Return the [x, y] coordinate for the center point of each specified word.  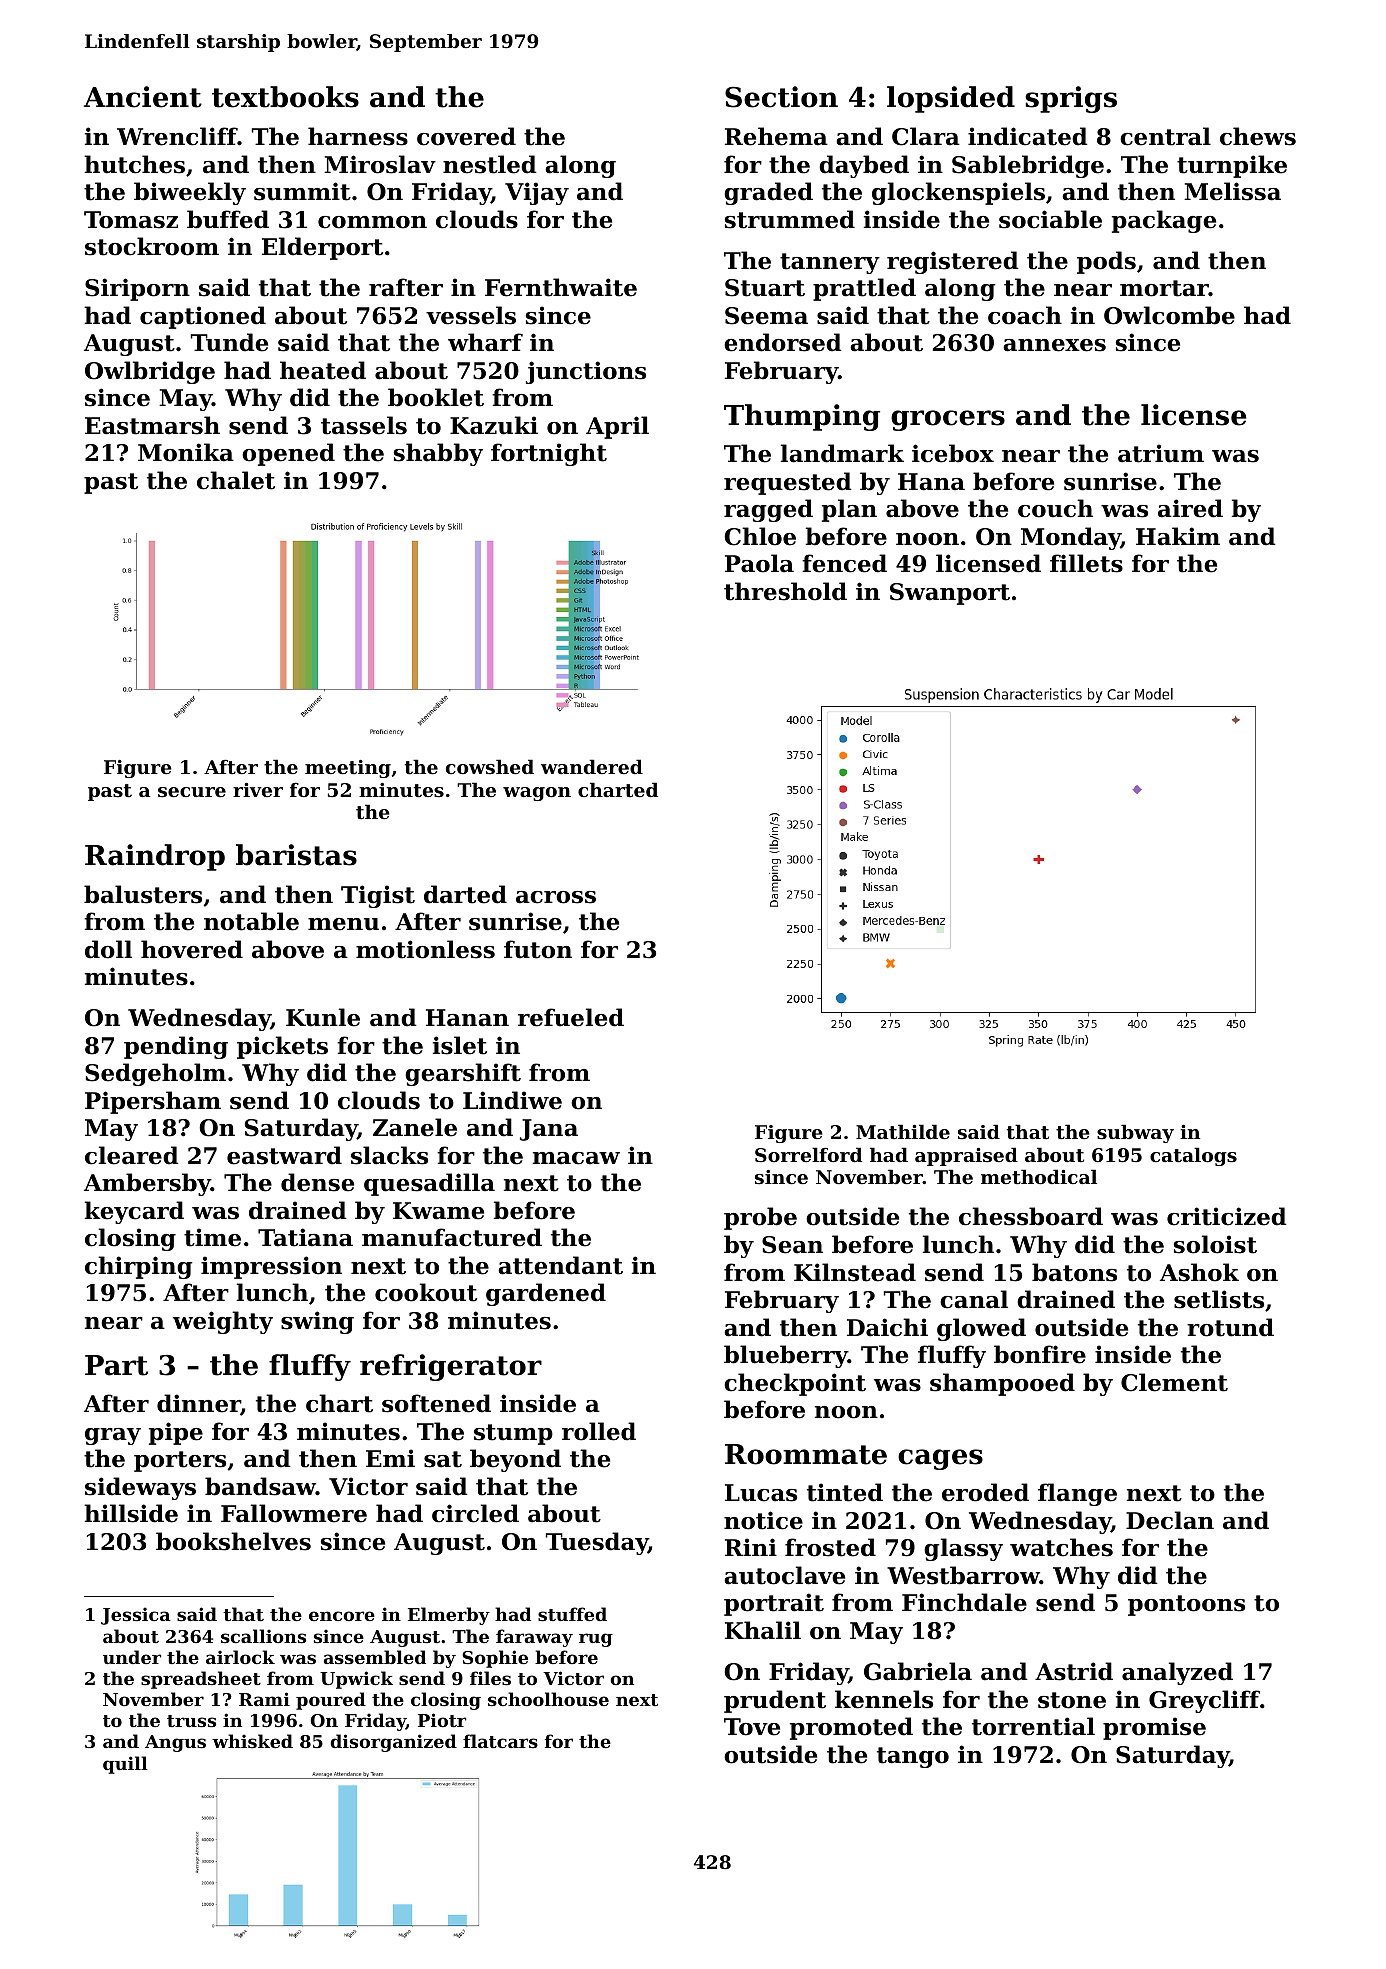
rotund [1230, 1327]
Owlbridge [150, 372]
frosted [830, 1547]
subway [1135, 1133]
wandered [592, 766]
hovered [192, 949]
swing [317, 1322]
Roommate [806, 1454]
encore [342, 1616]
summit [302, 191]
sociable [1050, 219]
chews [1258, 136]
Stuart [765, 288]
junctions [586, 372]
